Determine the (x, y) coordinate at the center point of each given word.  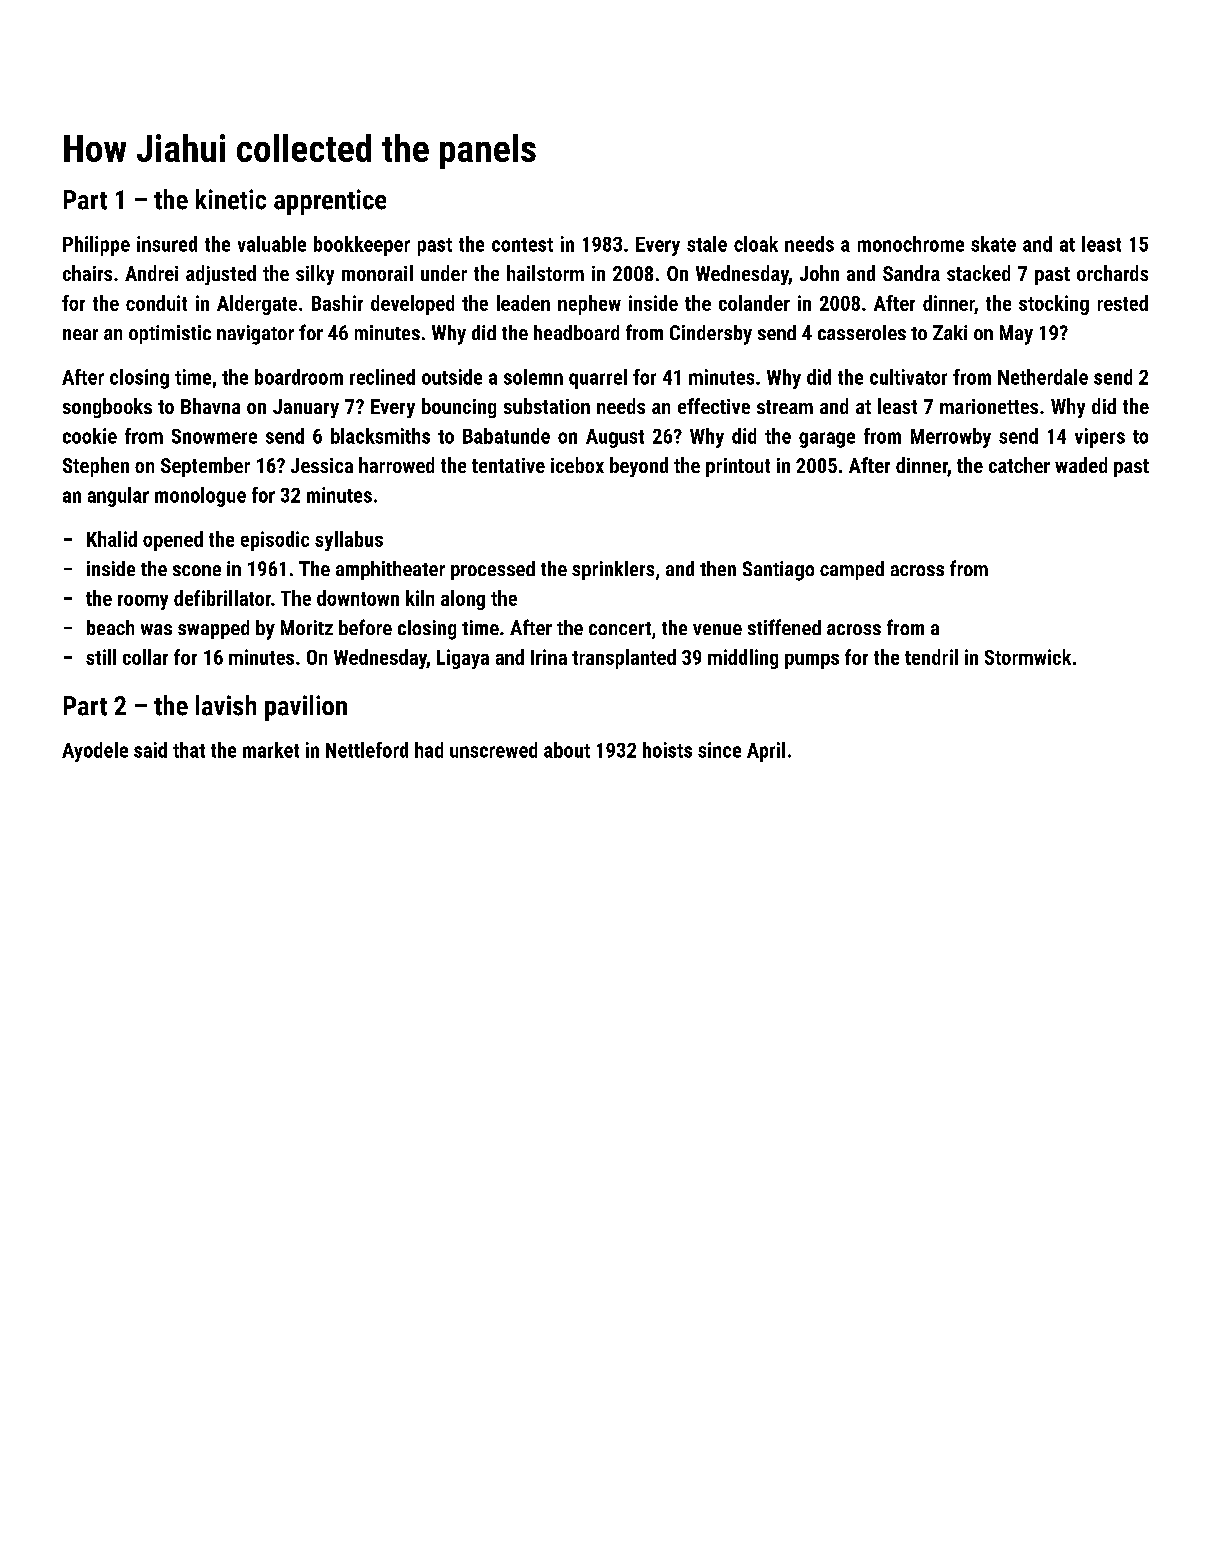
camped (852, 570)
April (766, 752)
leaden (523, 303)
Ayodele (95, 752)
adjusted (221, 275)
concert (620, 628)
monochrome (911, 244)
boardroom (299, 377)
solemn (533, 377)
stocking (1054, 305)
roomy (143, 602)
